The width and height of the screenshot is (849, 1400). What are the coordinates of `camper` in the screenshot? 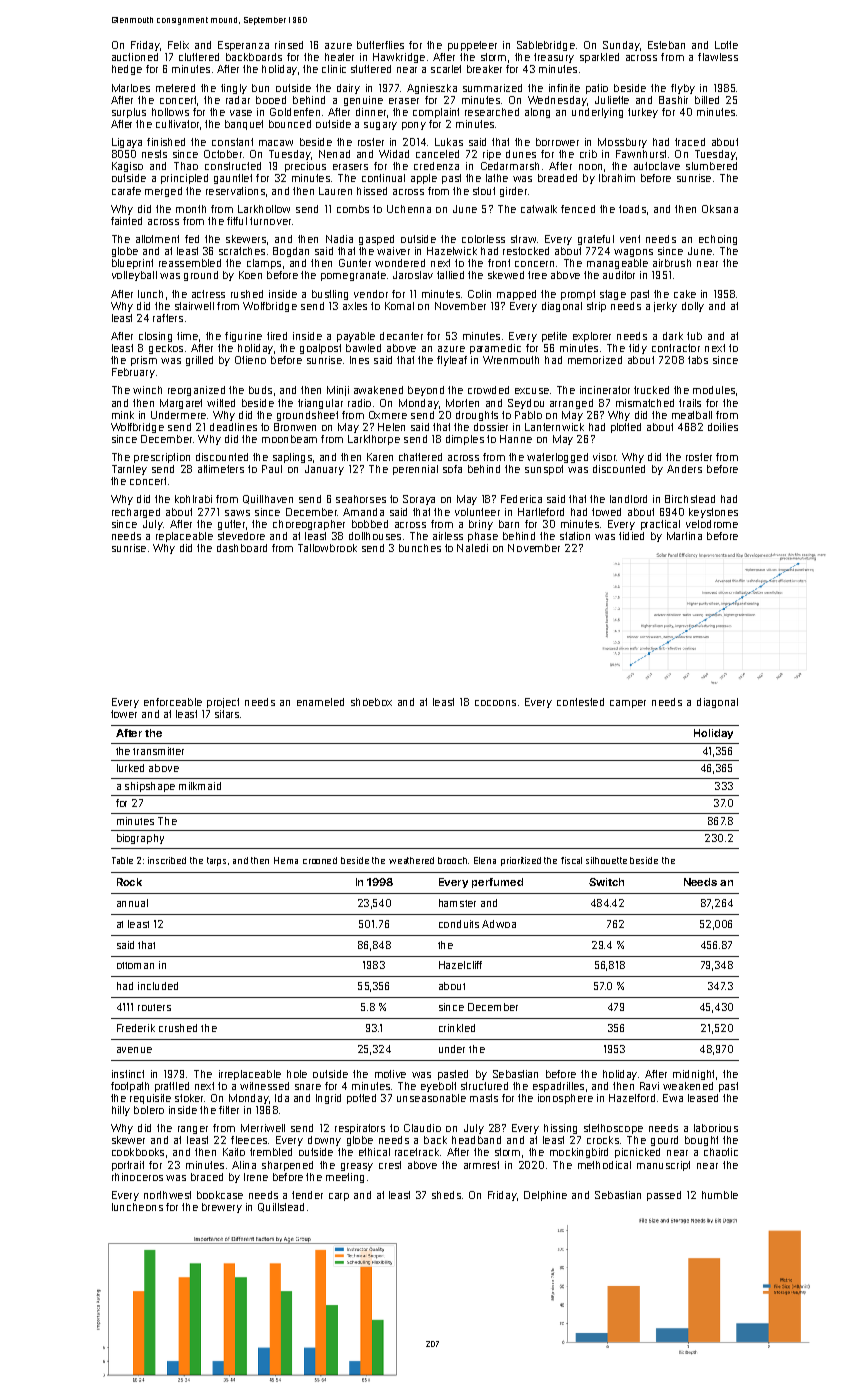 It's located at (628, 704).
